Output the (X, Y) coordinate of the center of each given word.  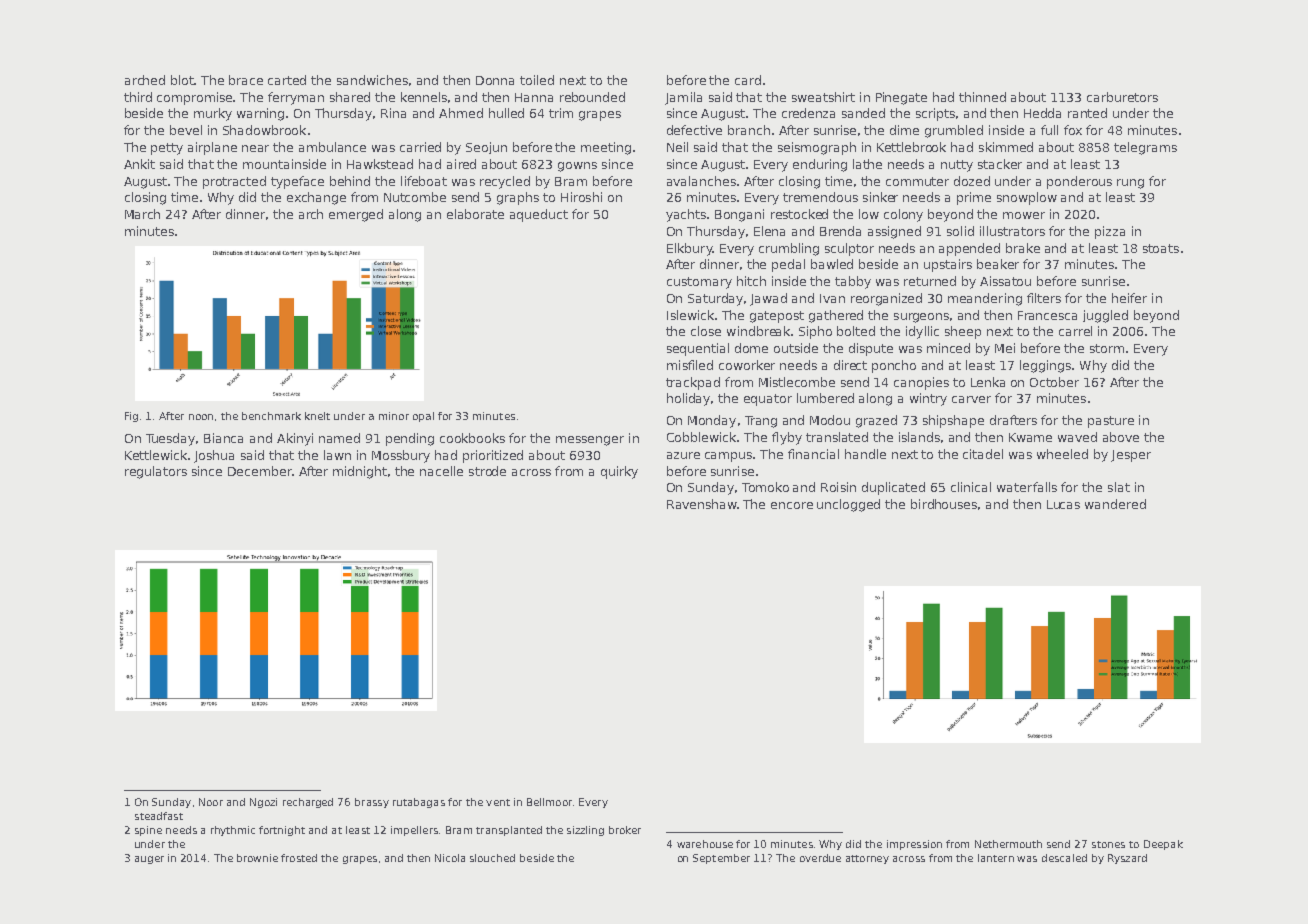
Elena (769, 231)
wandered (1115, 504)
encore (792, 505)
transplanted (509, 831)
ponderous (1079, 182)
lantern (996, 858)
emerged (356, 215)
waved (1077, 437)
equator (768, 400)
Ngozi (263, 803)
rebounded (592, 97)
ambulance (332, 147)
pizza (1110, 232)
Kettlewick (156, 455)
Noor (211, 802)
